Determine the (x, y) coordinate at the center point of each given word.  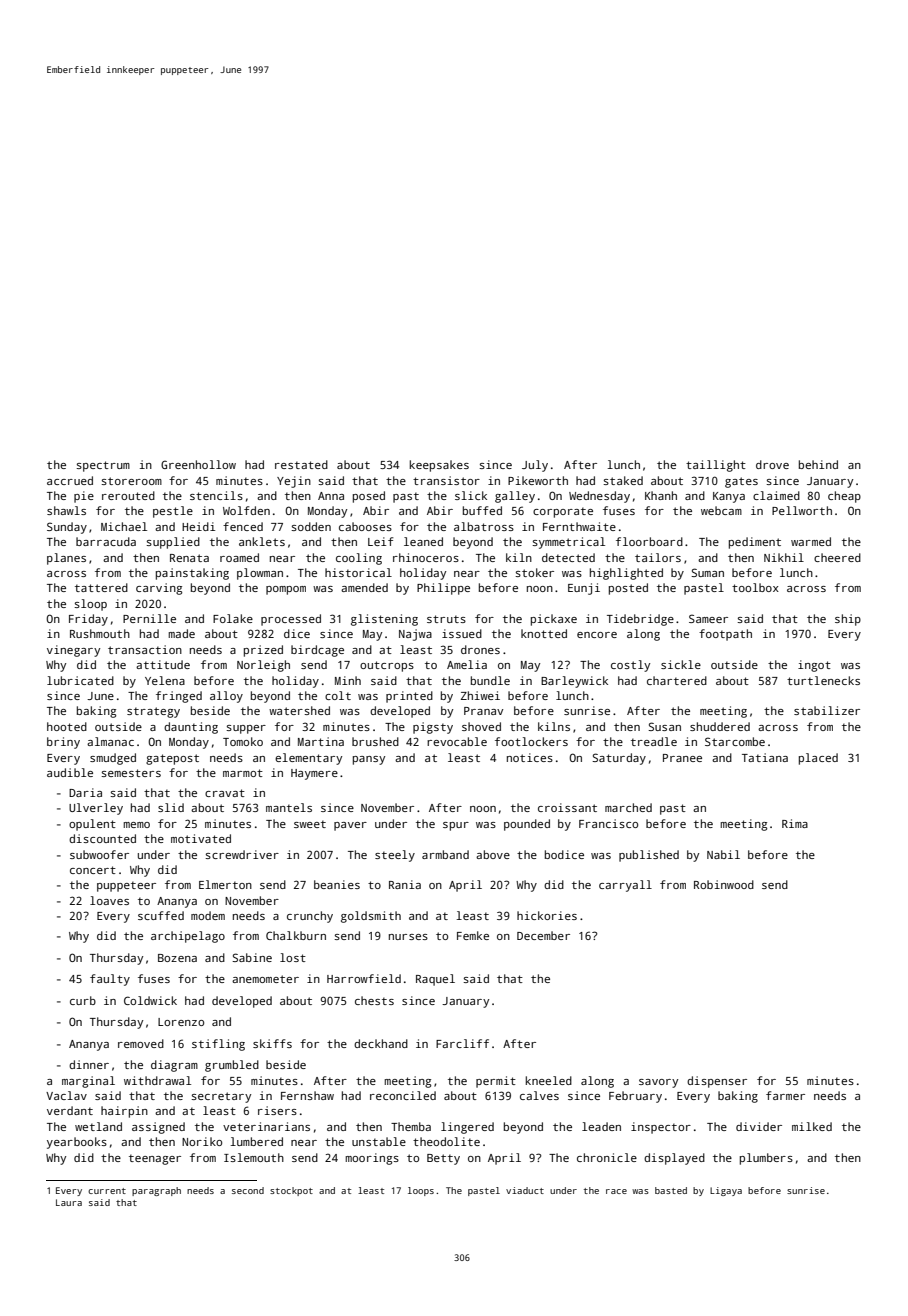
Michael (124, 526)
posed (369, 497)
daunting (191, 728)
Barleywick (574, 682)
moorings (372, 1159)
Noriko (202, 1141)
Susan (664, 726)
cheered (837, 557)
